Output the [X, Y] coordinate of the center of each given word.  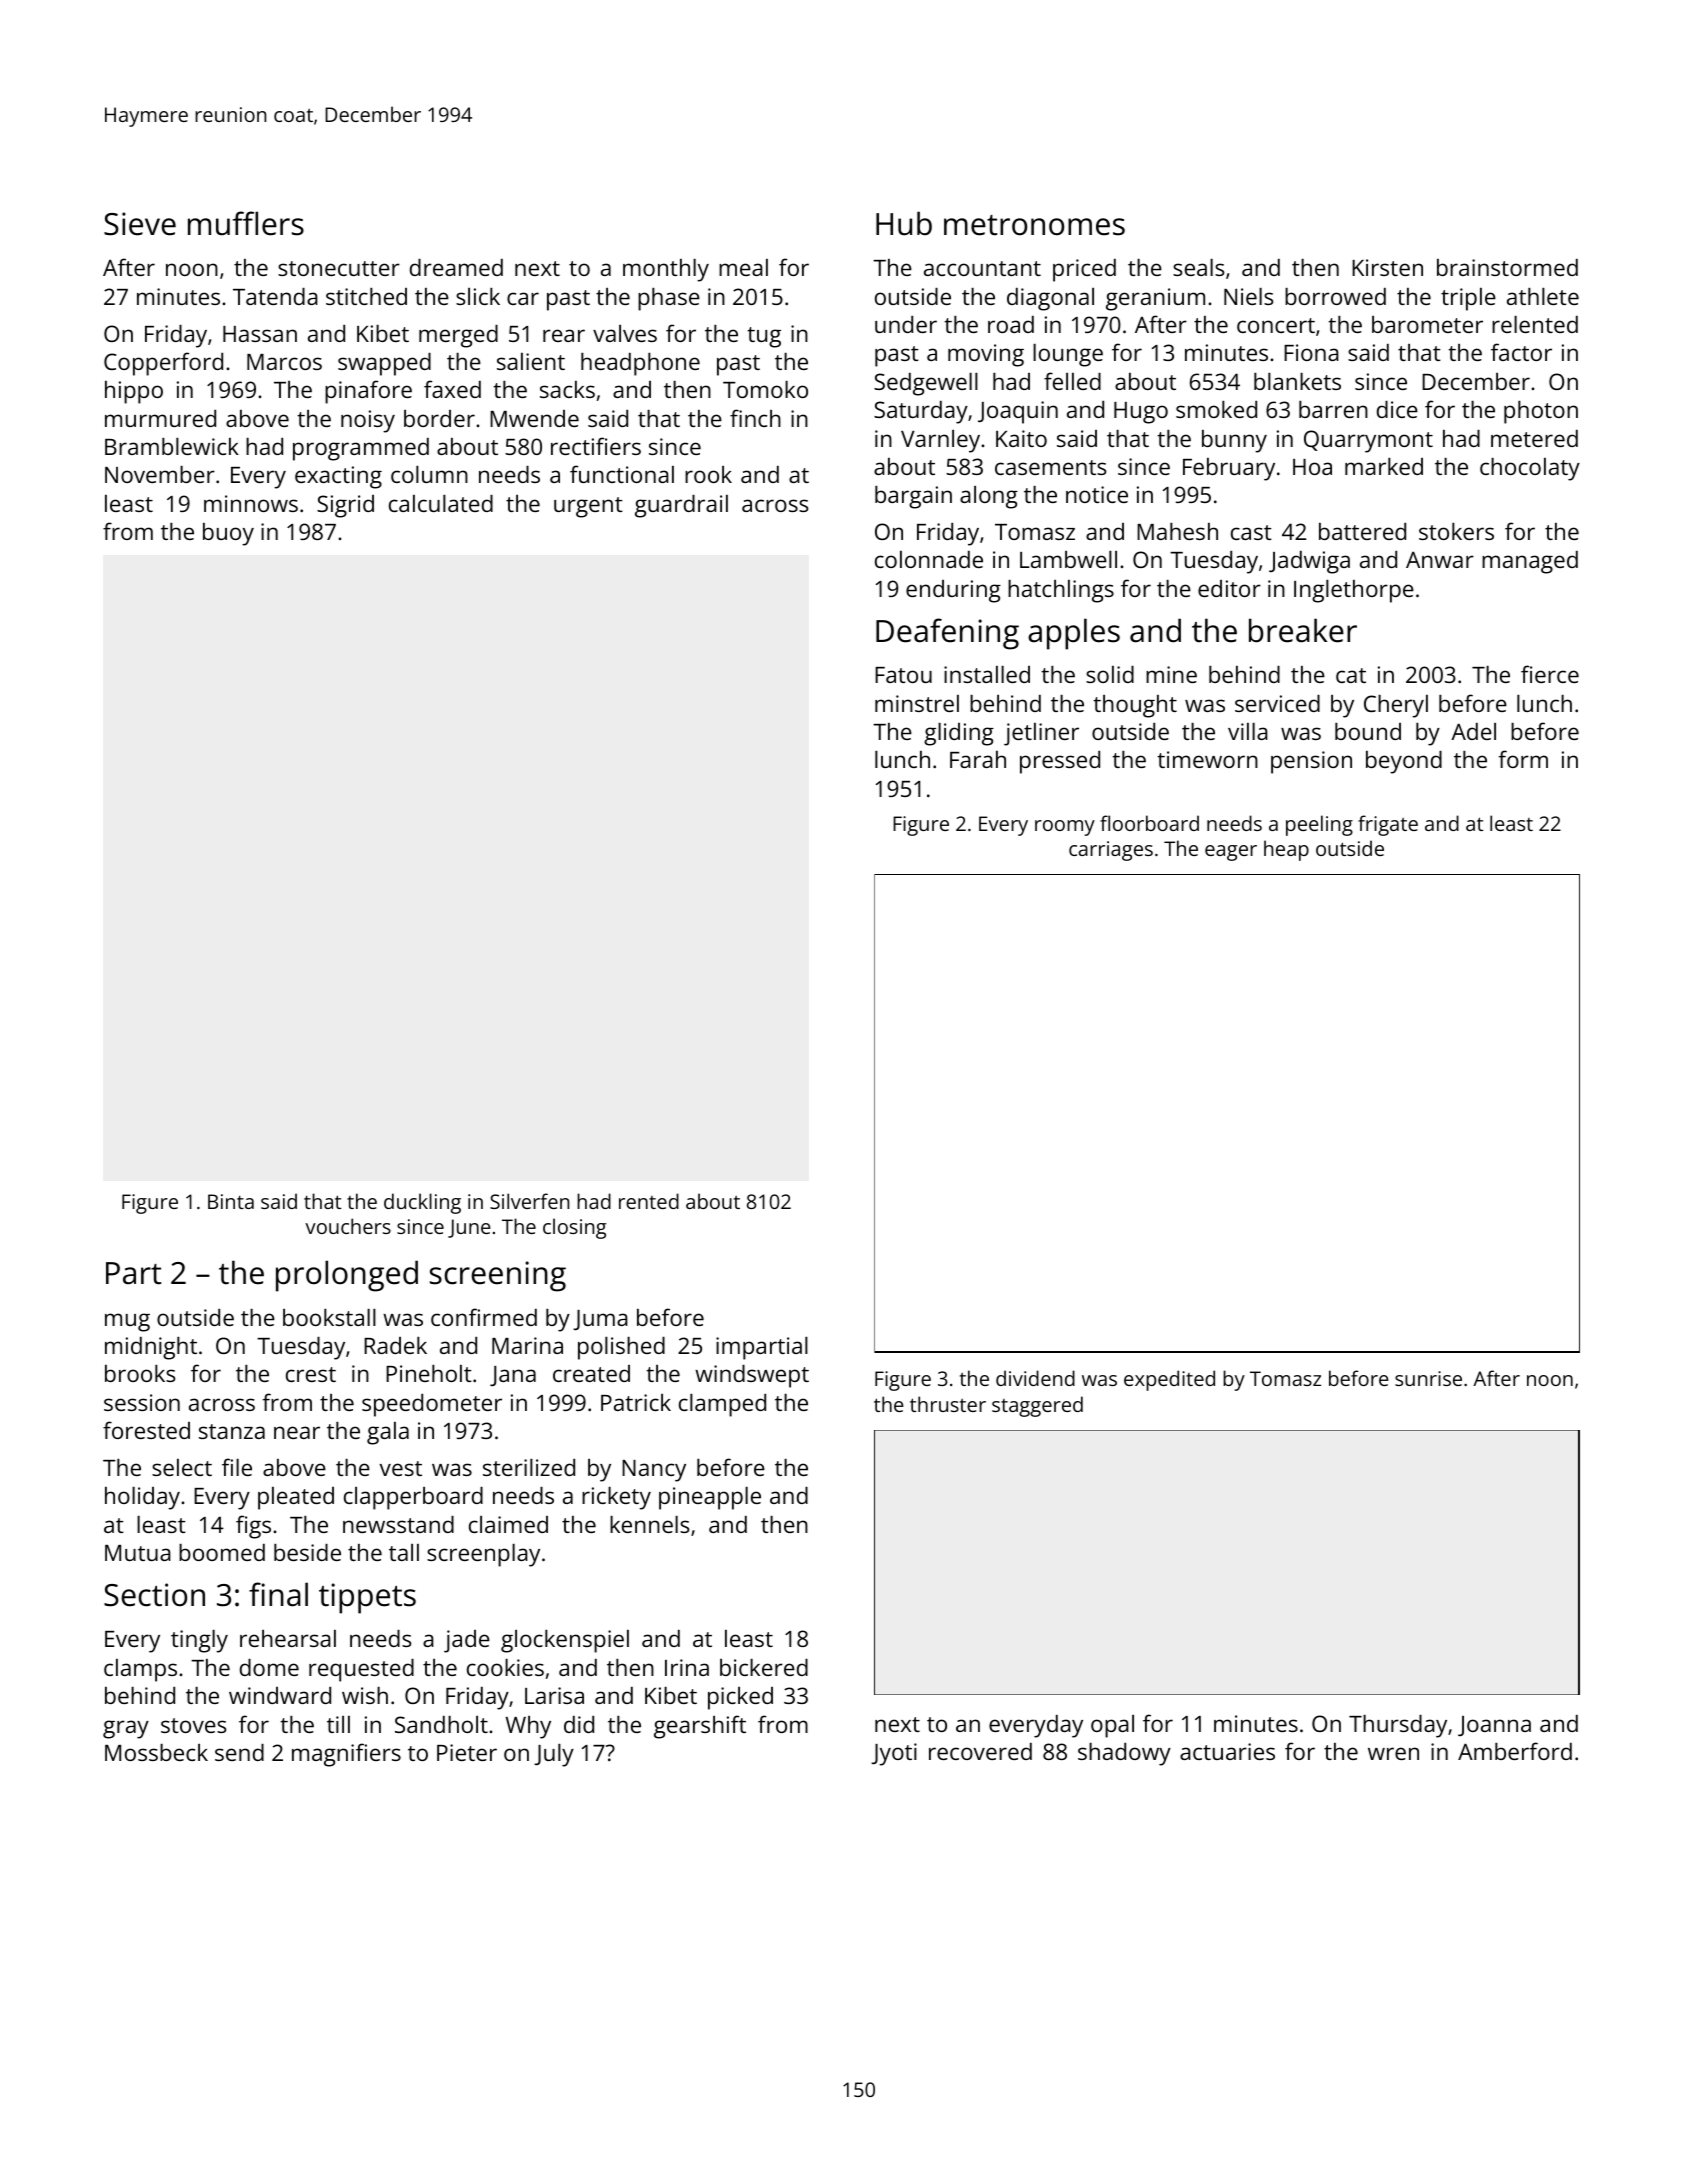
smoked [1216, 409]
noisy [368, 421]
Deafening [947, 634]
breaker [1303, 630]
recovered [980, 1751]
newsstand [398, 1524]
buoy [228, 534]
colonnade [929, 559]
